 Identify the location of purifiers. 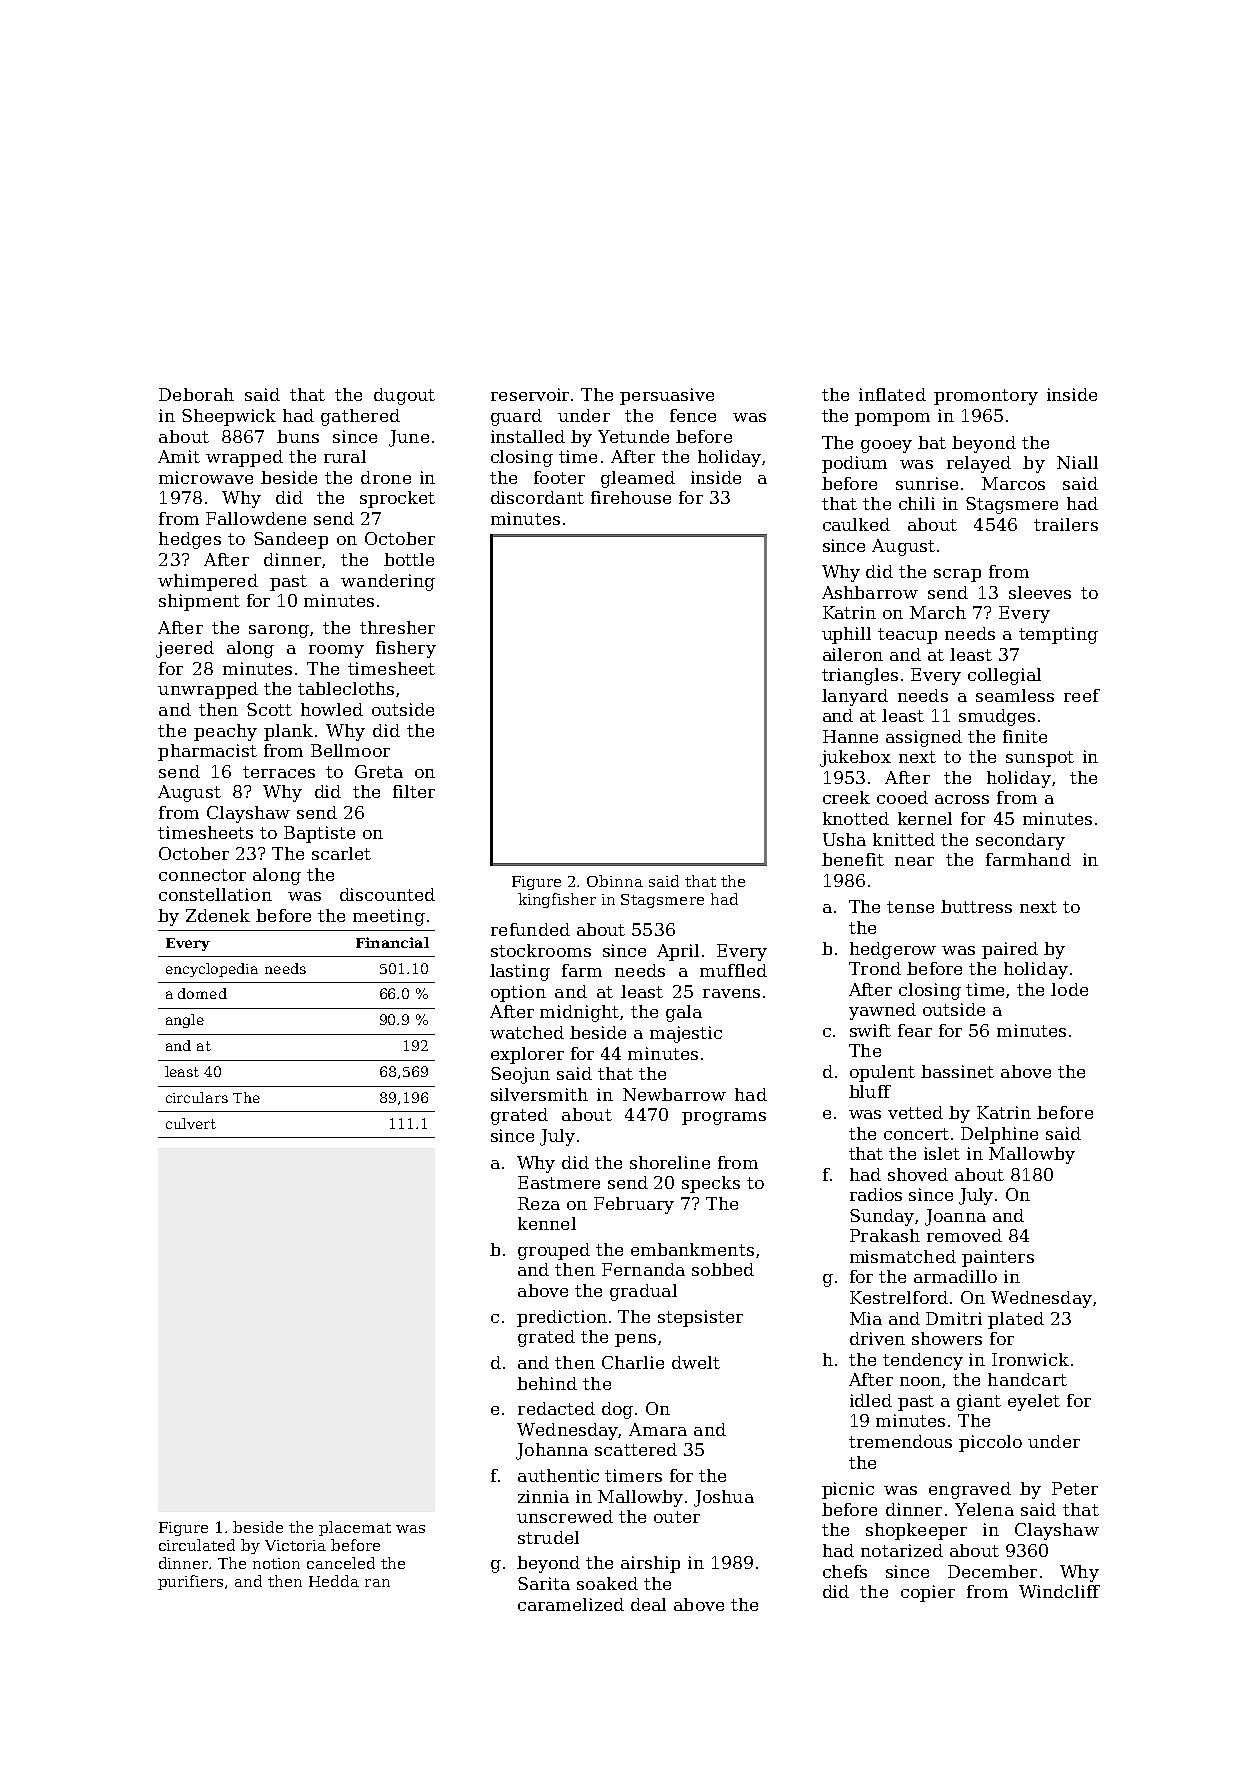
(190, 1582).
